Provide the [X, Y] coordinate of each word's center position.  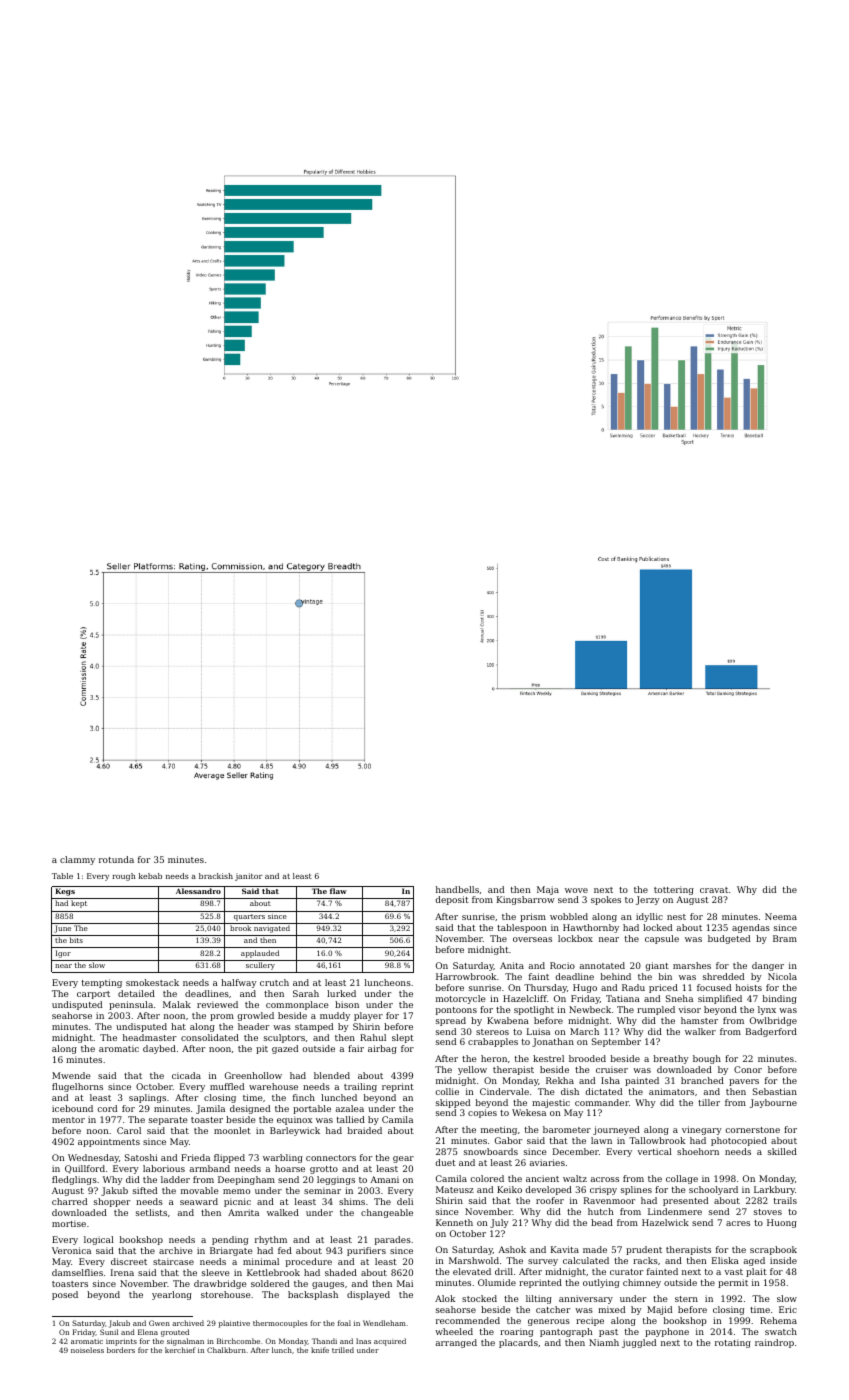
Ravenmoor [609, 1200]
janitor [249, 877]
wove [576, 890]
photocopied [739, 1141]
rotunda [116, 859]
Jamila [210, 1109]
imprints [121, 1342]
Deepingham [246, 1180]
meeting [499, 1130]
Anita [512, 965]
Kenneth [454, 1222]
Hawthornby [591, 928]
